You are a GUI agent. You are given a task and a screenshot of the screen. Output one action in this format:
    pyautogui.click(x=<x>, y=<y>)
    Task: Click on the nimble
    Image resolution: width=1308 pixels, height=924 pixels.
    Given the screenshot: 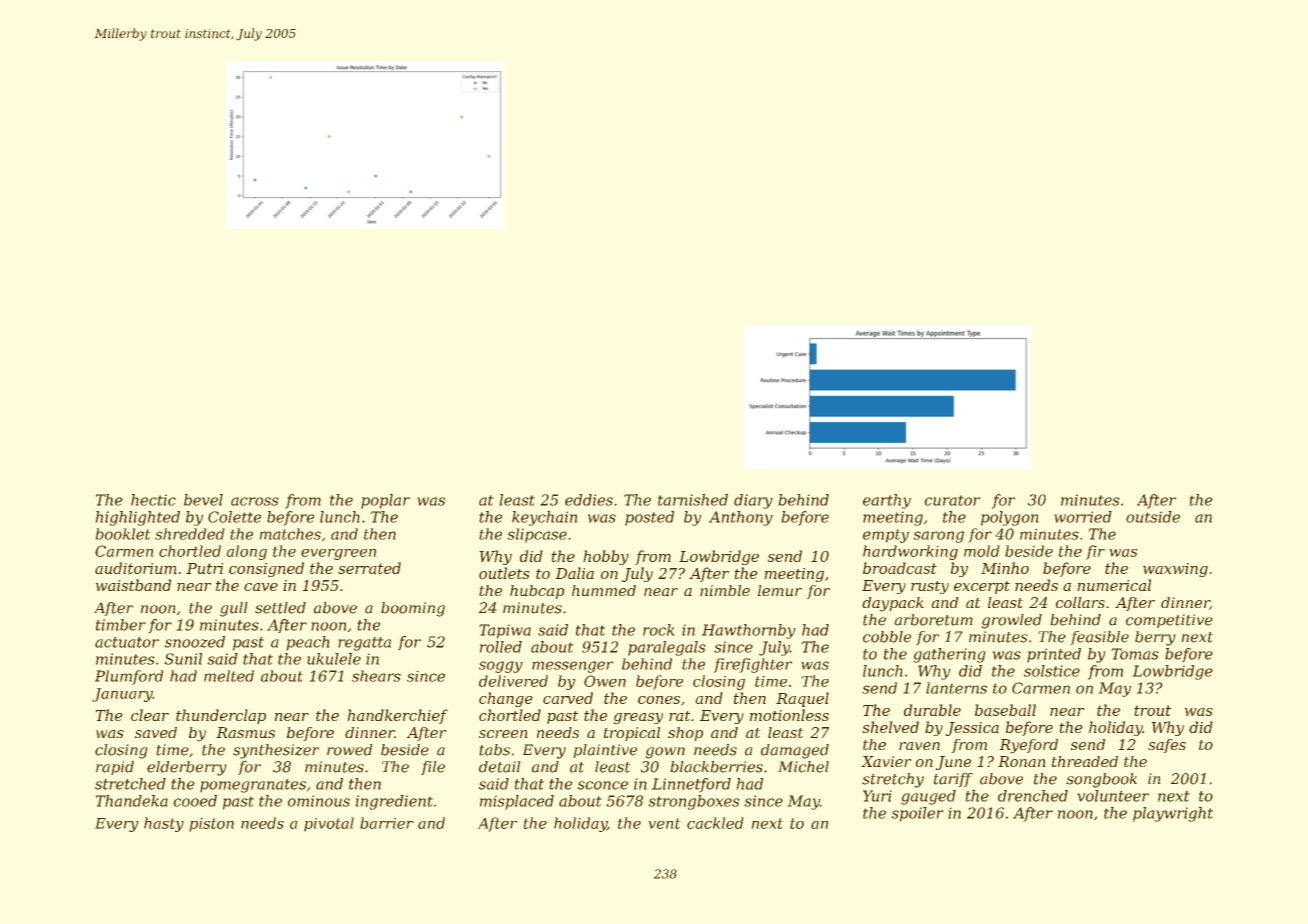 What is the action you would take?
    pyautogui.click(x=725, y=590)
